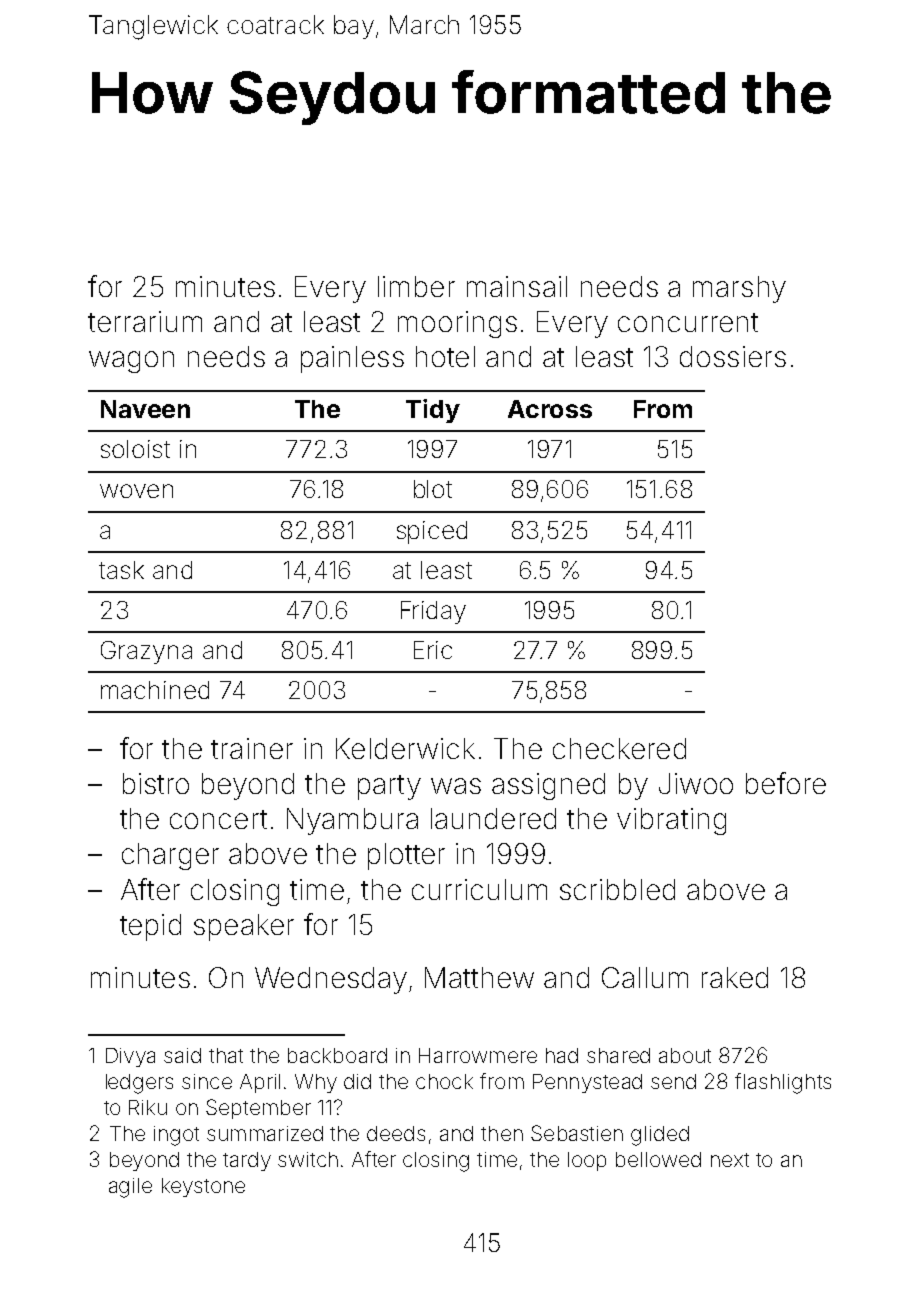 Image resolution: width=924 pixels, height=1311 pixels. Describe the element at coordinates (517, 286) in the screenshot. I see `mainsail` at that location.
